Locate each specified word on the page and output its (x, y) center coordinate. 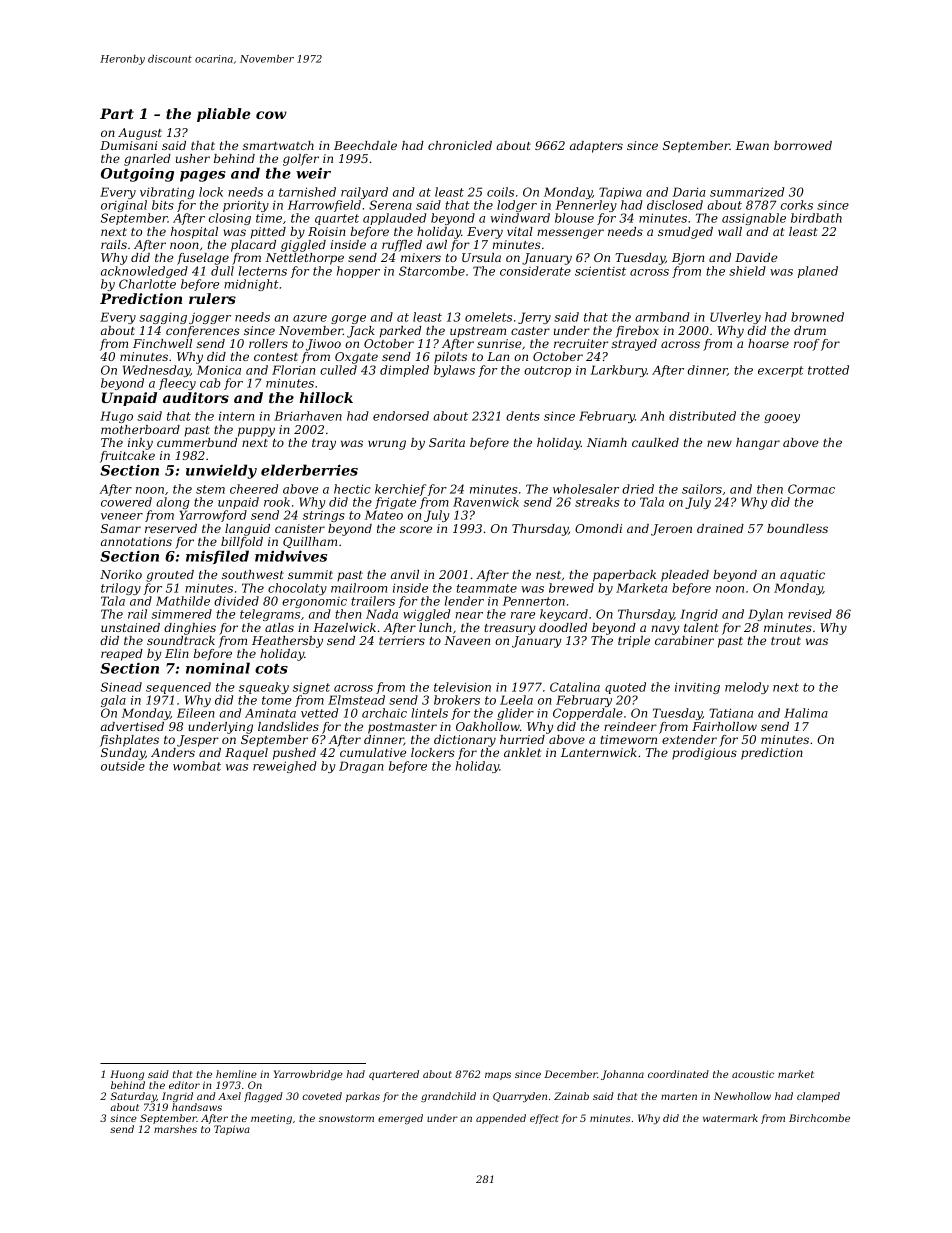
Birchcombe (819, 1118)
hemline (236, 1074)
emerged (400, 1119)
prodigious (704, 754)
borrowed (803, 145)
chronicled (460, 145)
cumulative (373, 752)
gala (113, 701)
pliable (224, 115)
